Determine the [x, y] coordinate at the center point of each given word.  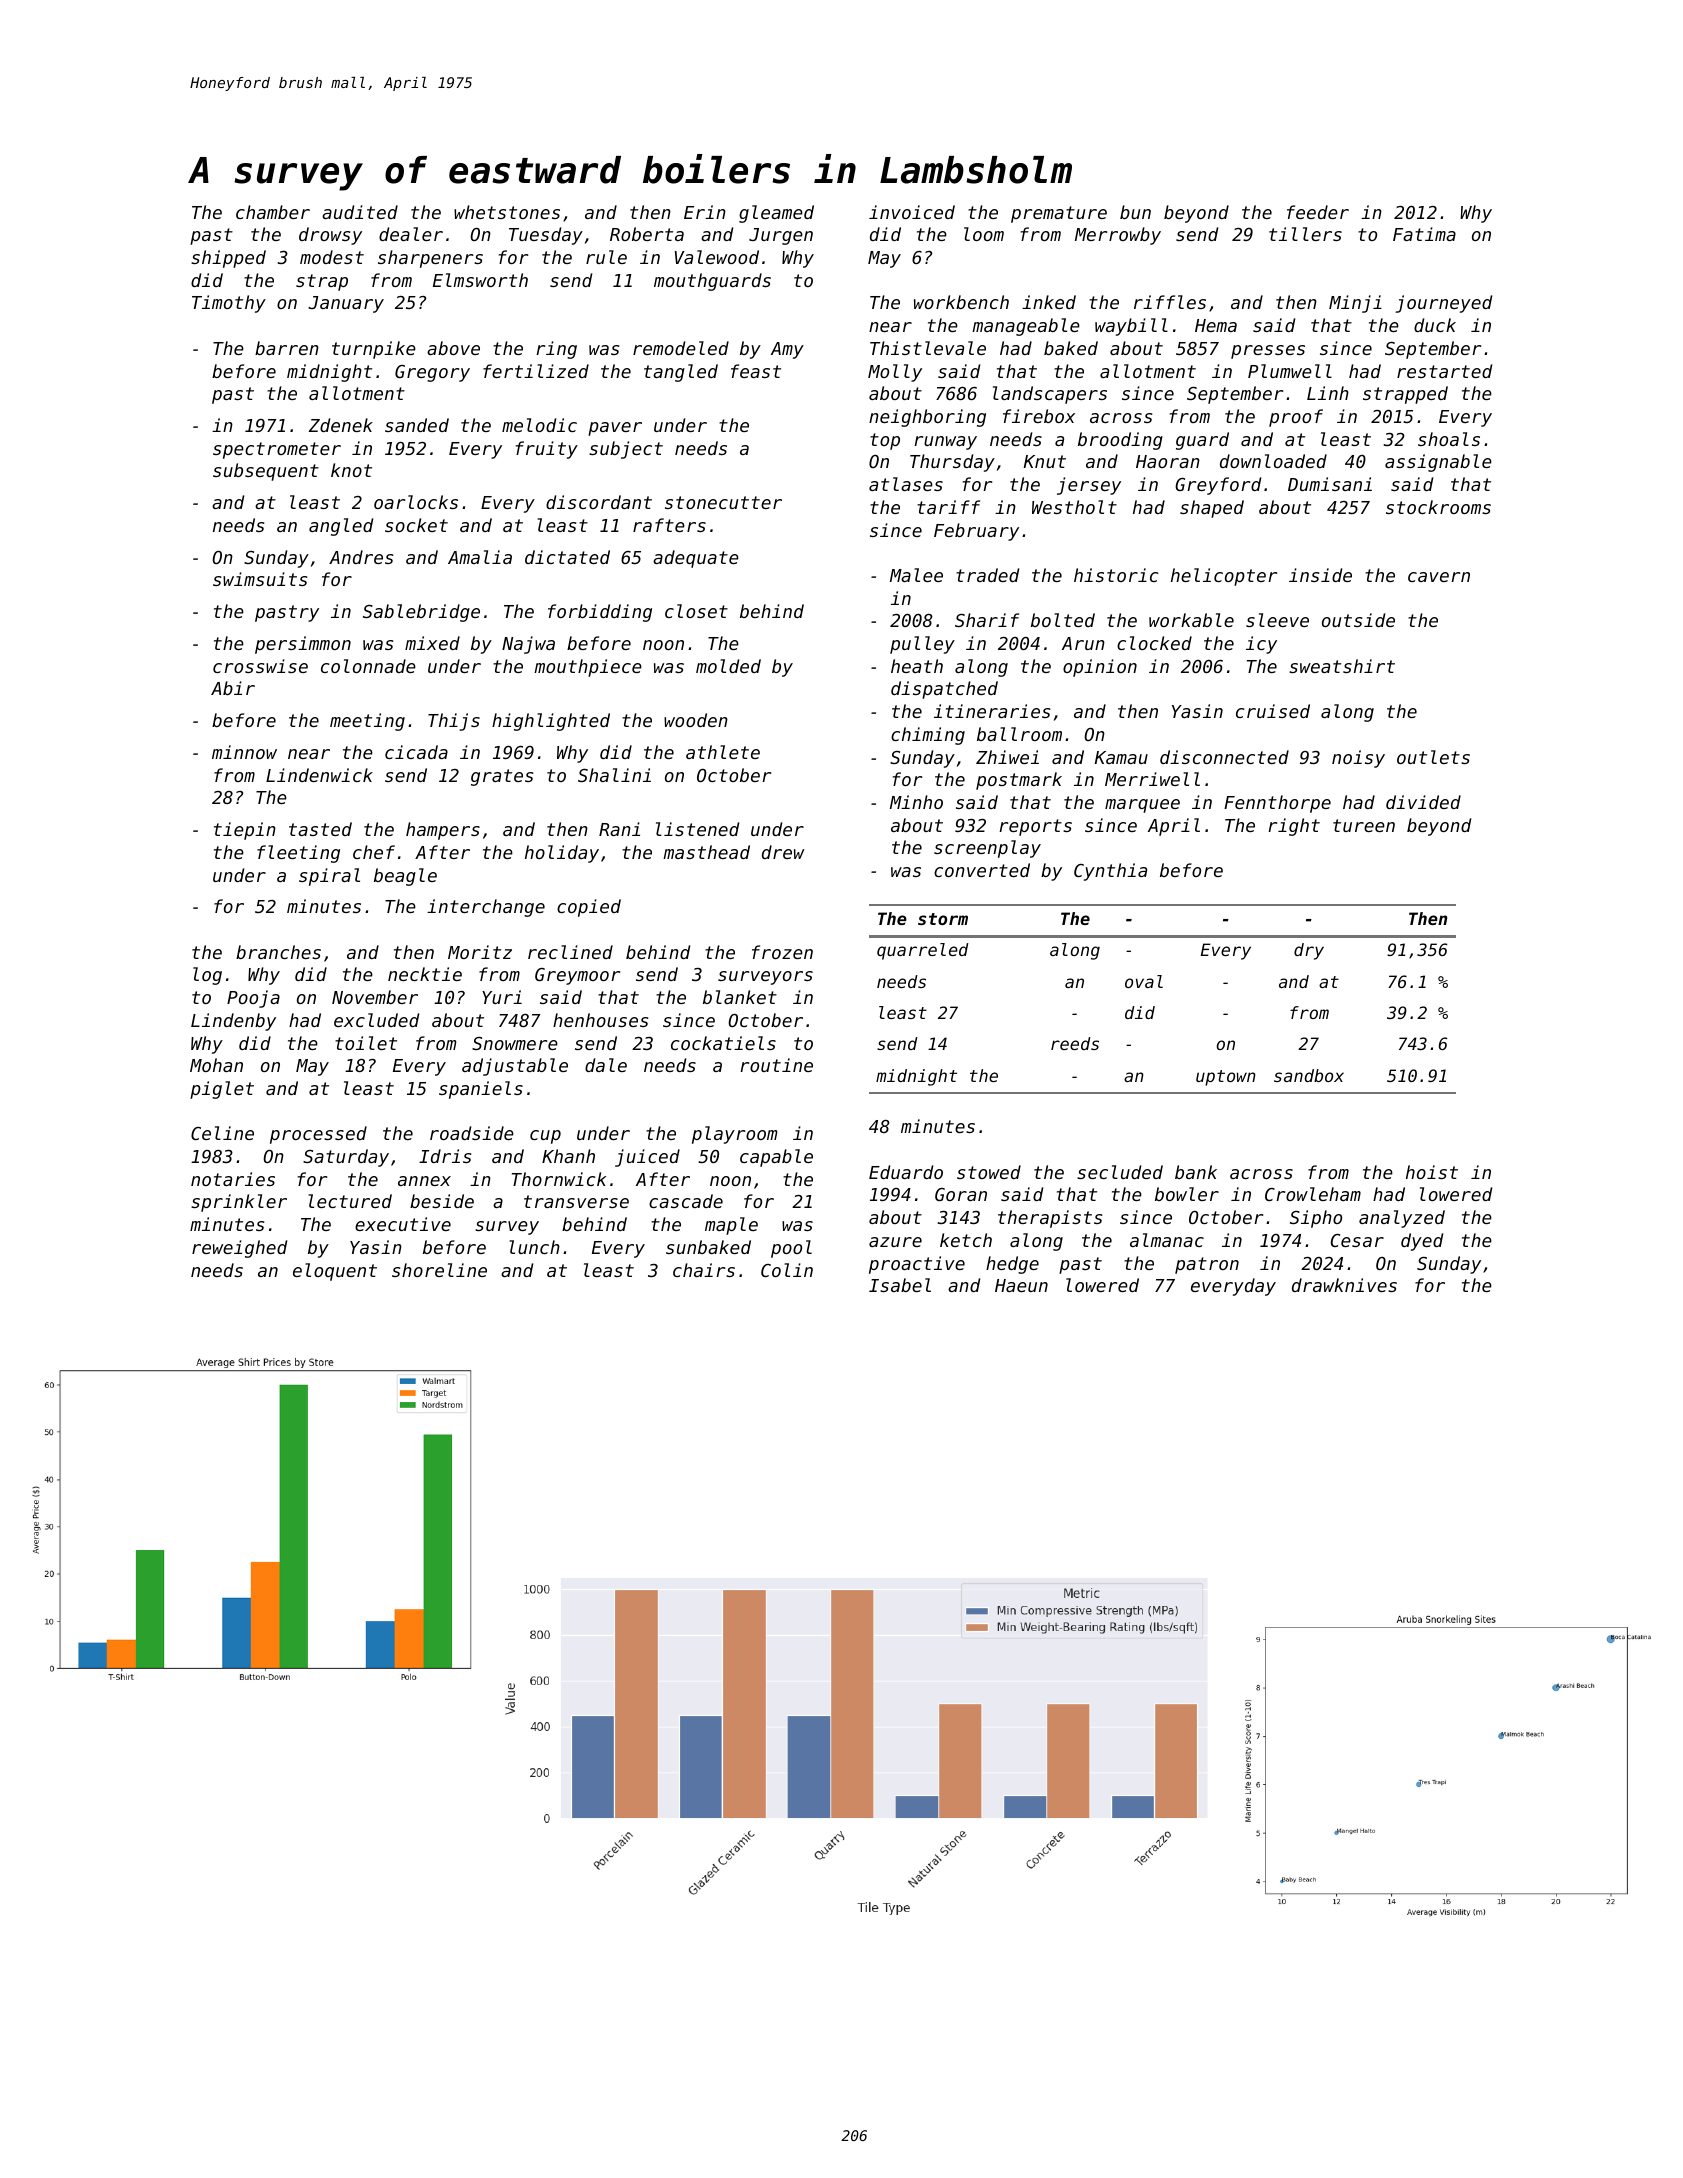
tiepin [245, 831]
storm [943, 919]
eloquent [335, 1272]
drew [783, 852]
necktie [425, 974]
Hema [1216, 325]
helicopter [1224, 577]
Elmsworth [480, 280]
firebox [1039, 416]
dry [1309, 951]
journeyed [1443, 304]
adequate [696, 559]
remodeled [681, 348]
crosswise [260, 666]
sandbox [1309, 1075]
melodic [539, 425]
